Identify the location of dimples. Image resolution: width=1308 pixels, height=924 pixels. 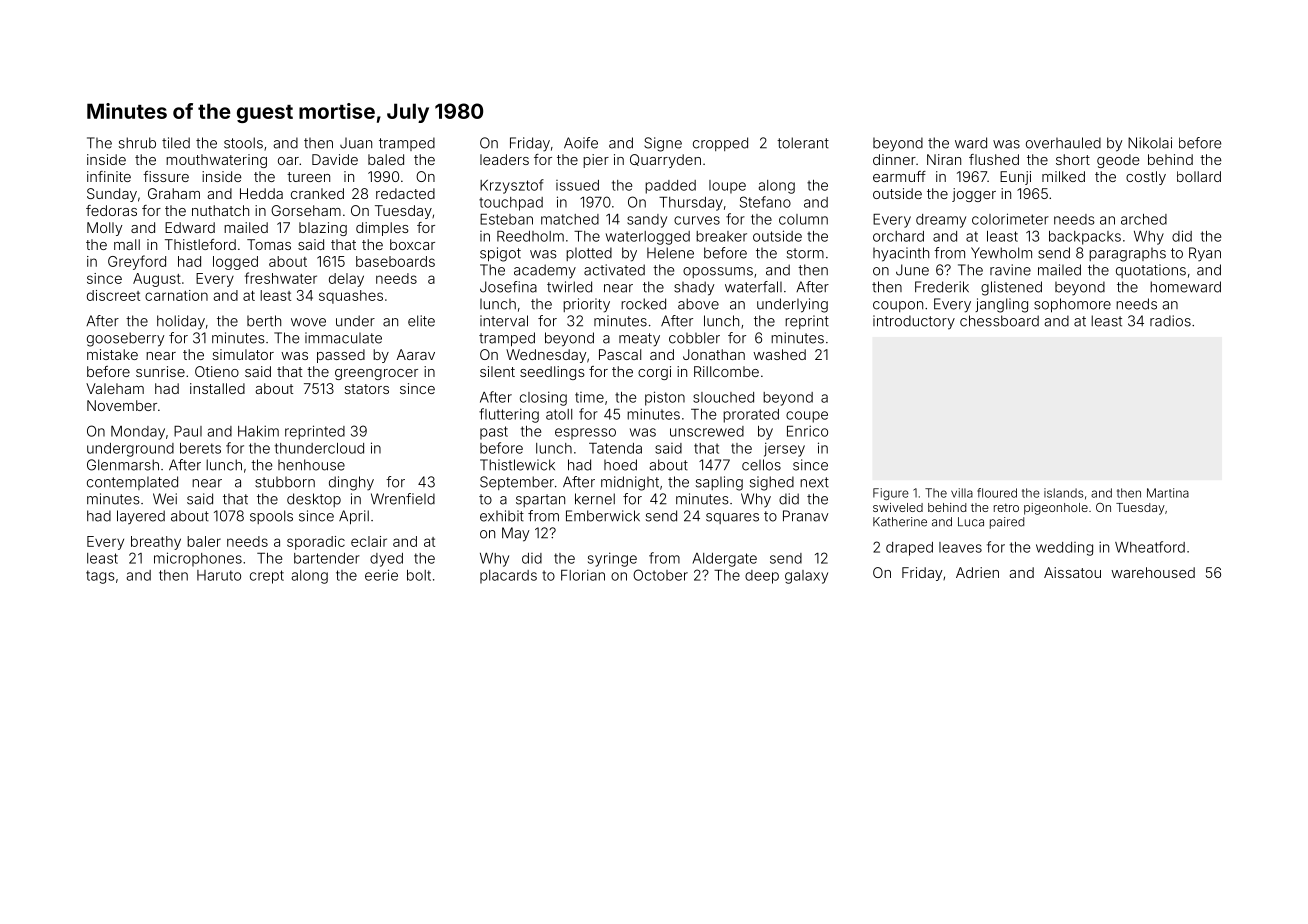
(382, 229).
